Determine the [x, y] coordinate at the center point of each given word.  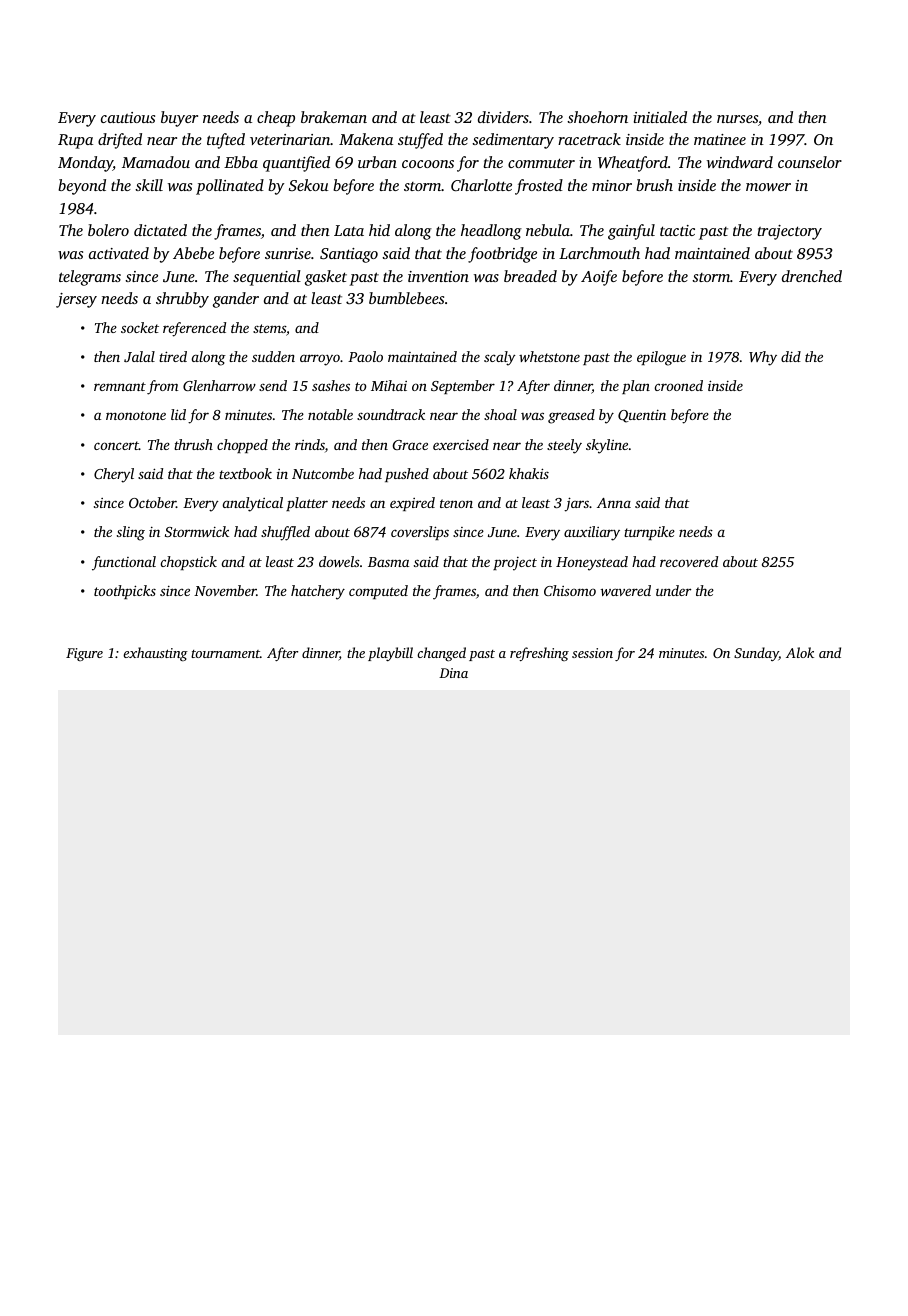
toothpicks [125, 592]
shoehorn [597, 117]
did [791, 356]
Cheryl [114, 475]
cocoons [428, 164]
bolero [108, 230]
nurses [737, 119]
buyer [179, 119]
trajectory [789, 232]
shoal [500, 414]
